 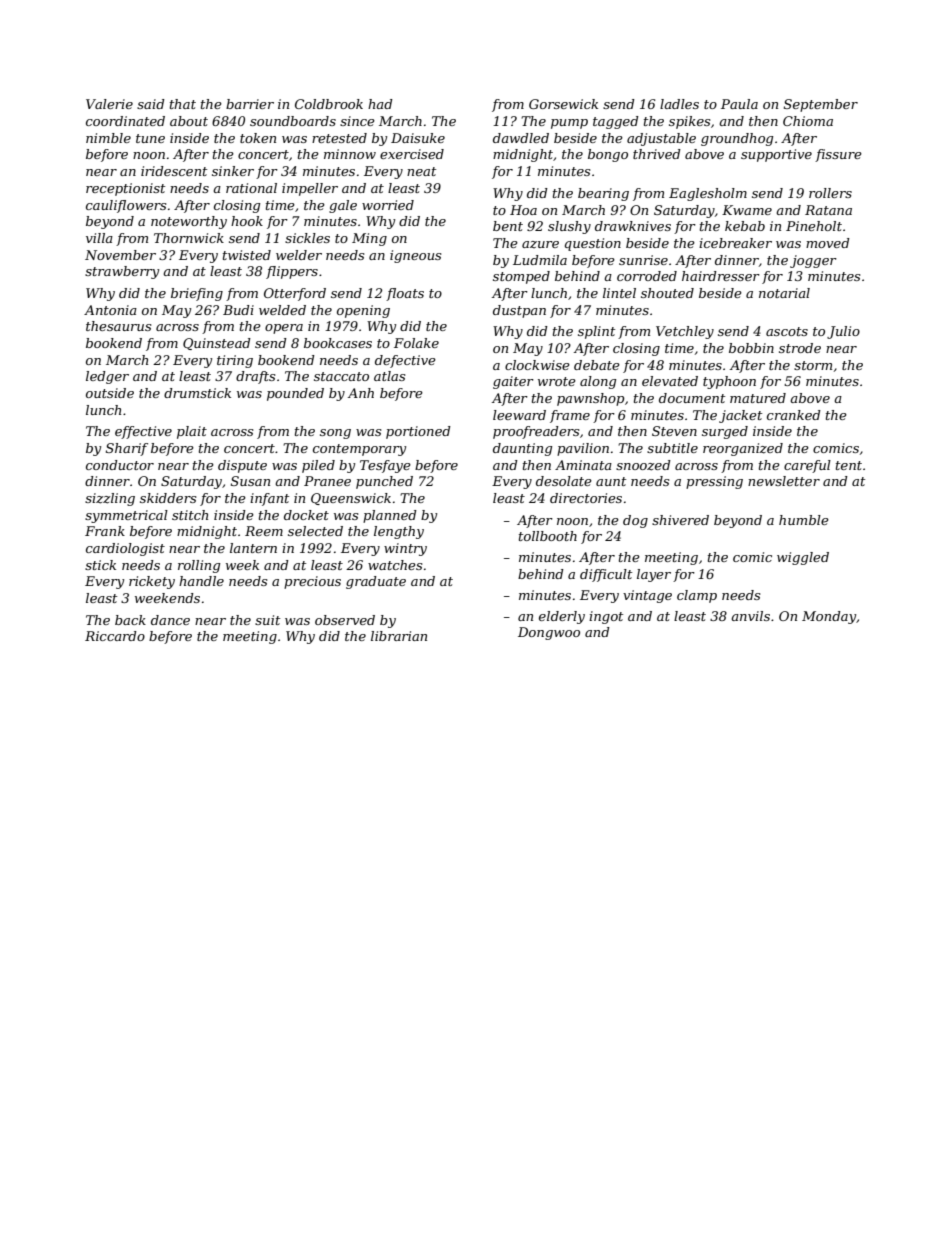 What do you see at coordinates (643, 260) in the screenshot?
I see `sunrise` at bounding box center [643, 260].
